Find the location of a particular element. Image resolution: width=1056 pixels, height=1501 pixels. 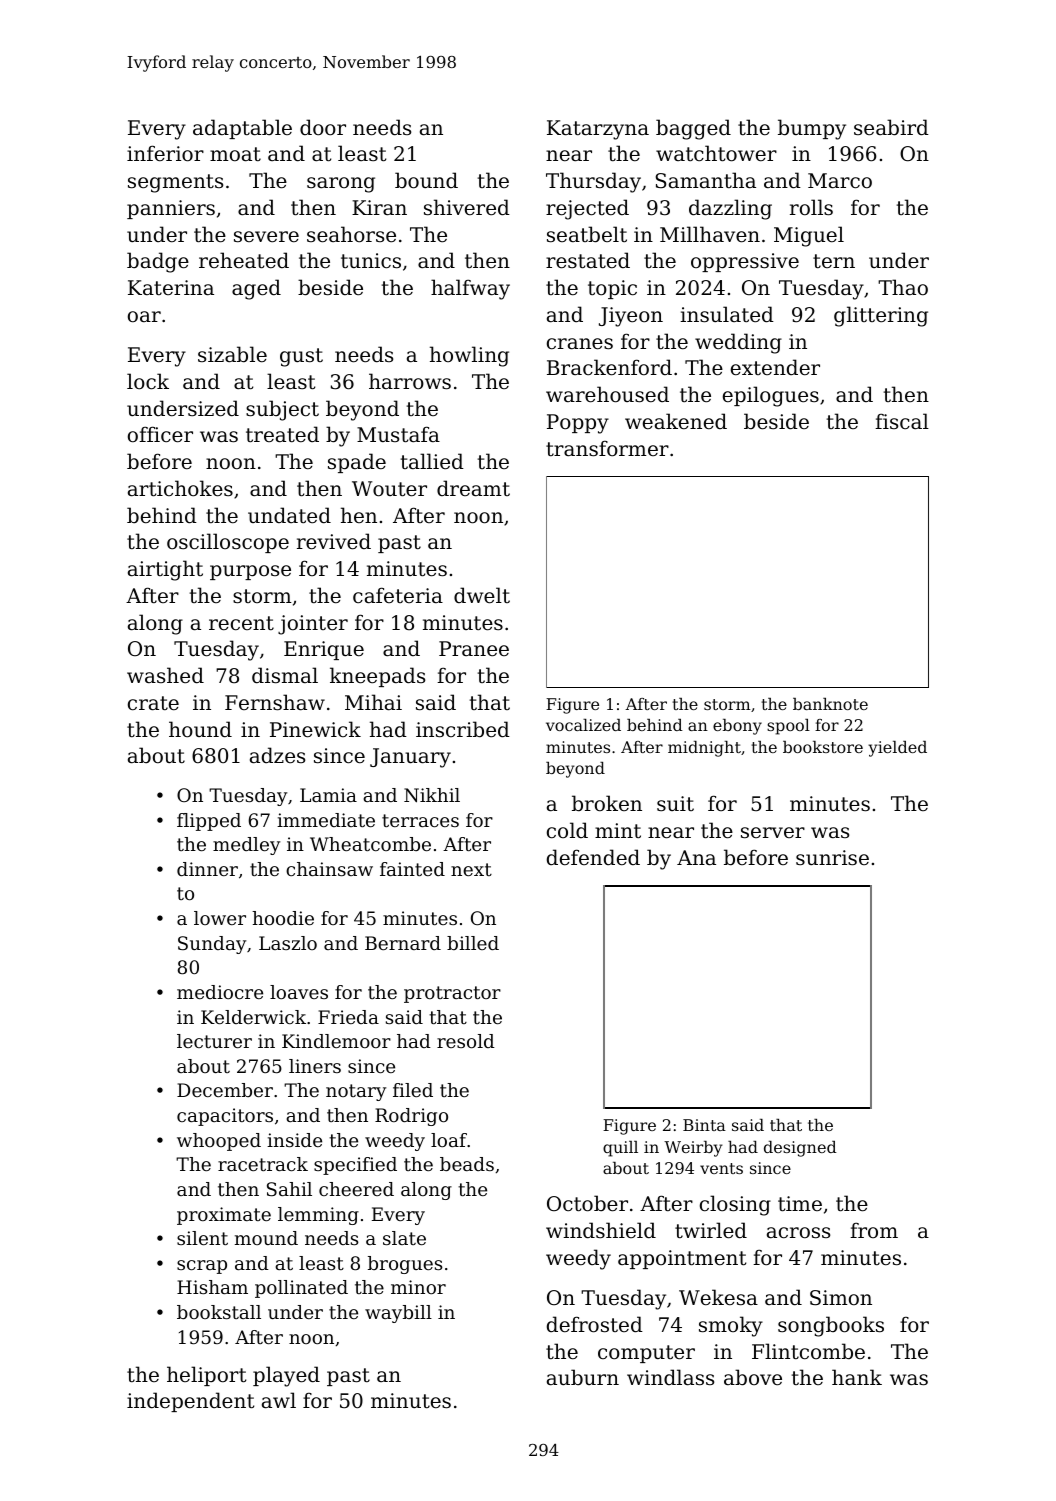

oppressive is located at coordinates (745, 262).
